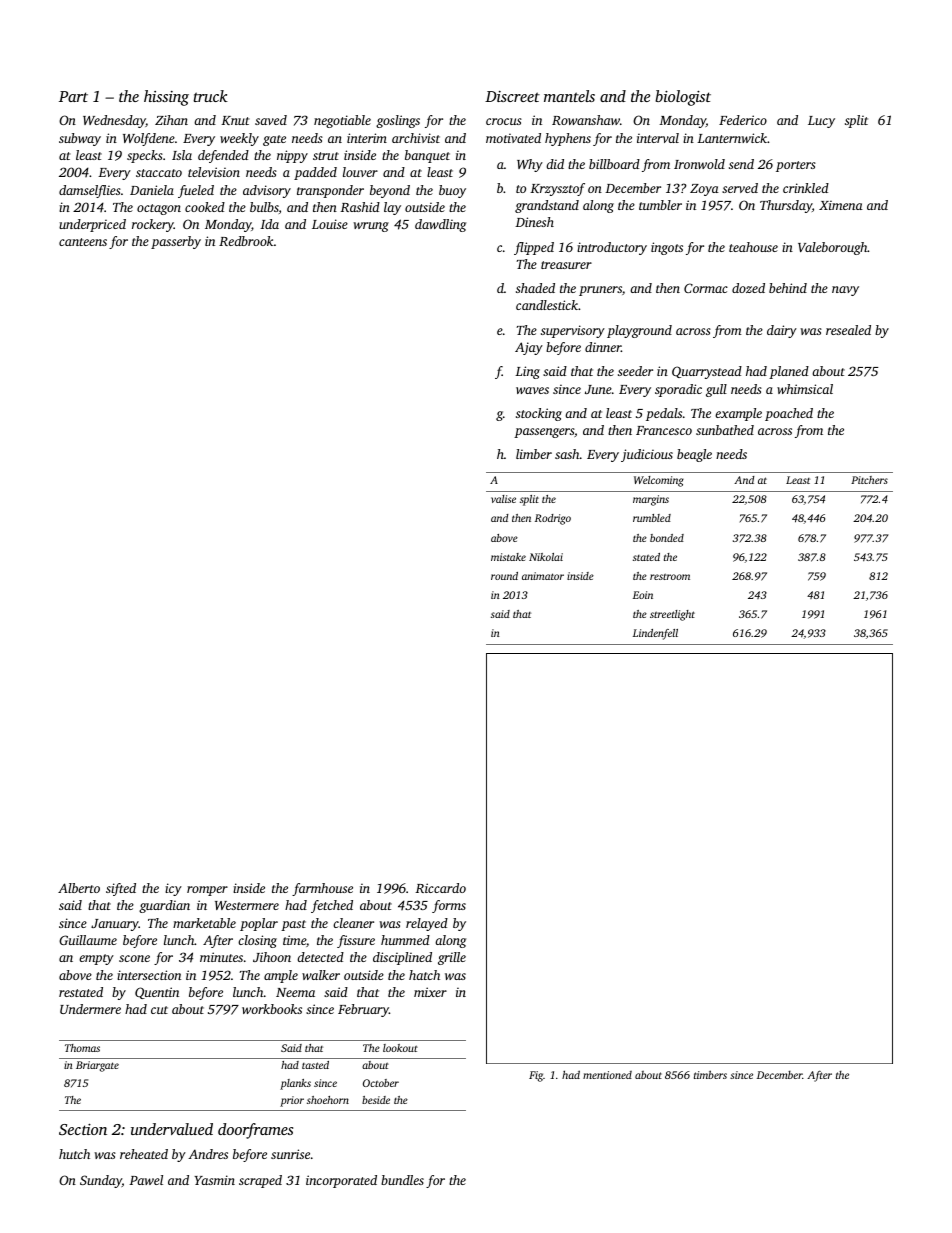 Image resolution: width=952 pixels, height=1233 pixels. Describe the element at coordinates (402, 1180) in the page. I see `bundles` at that location.
